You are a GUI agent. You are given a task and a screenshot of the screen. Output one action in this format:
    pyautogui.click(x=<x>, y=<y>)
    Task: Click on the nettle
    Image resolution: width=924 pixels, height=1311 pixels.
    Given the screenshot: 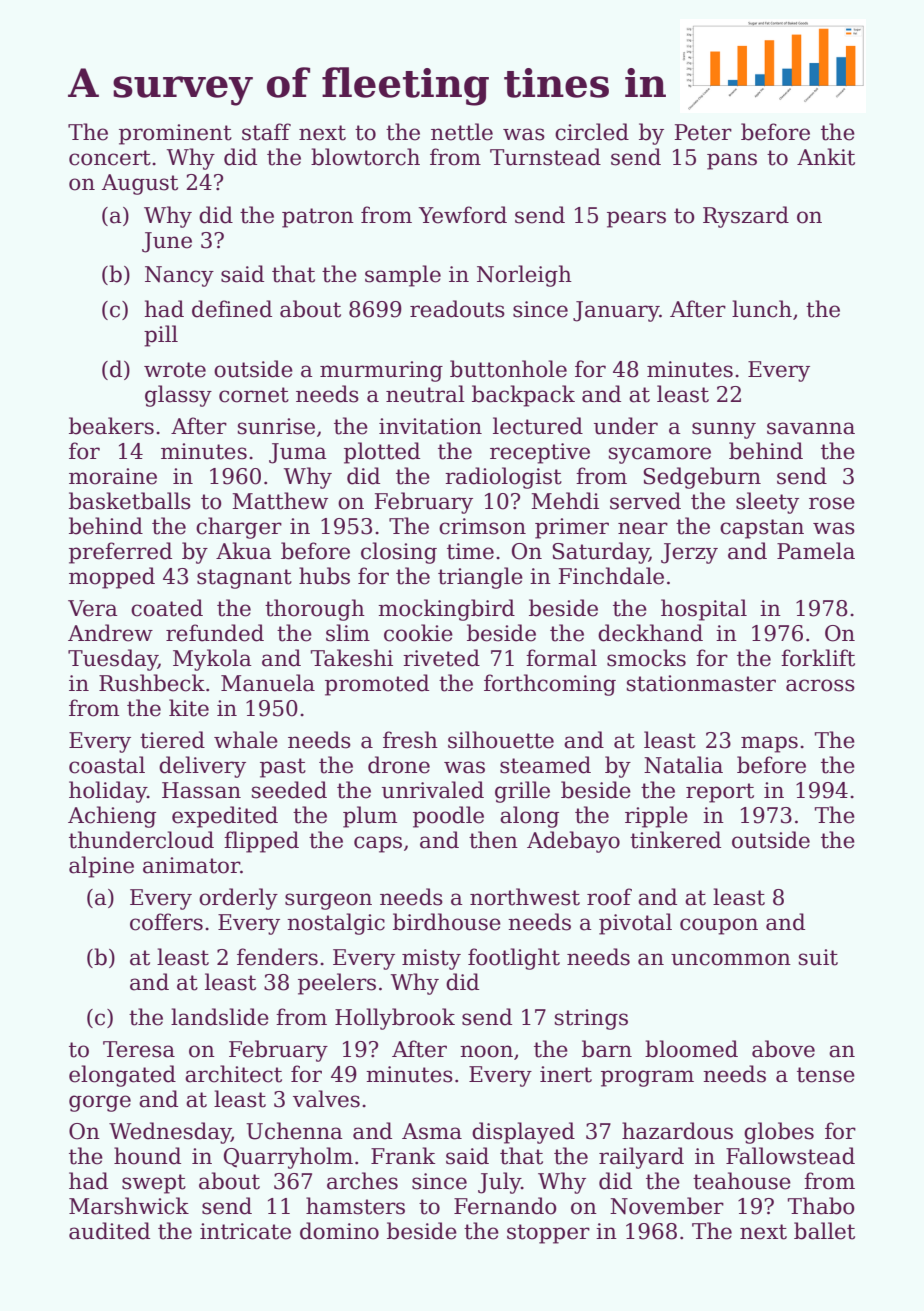 What is the action you would take?
    pyautogui.click(x=462, y=132)
